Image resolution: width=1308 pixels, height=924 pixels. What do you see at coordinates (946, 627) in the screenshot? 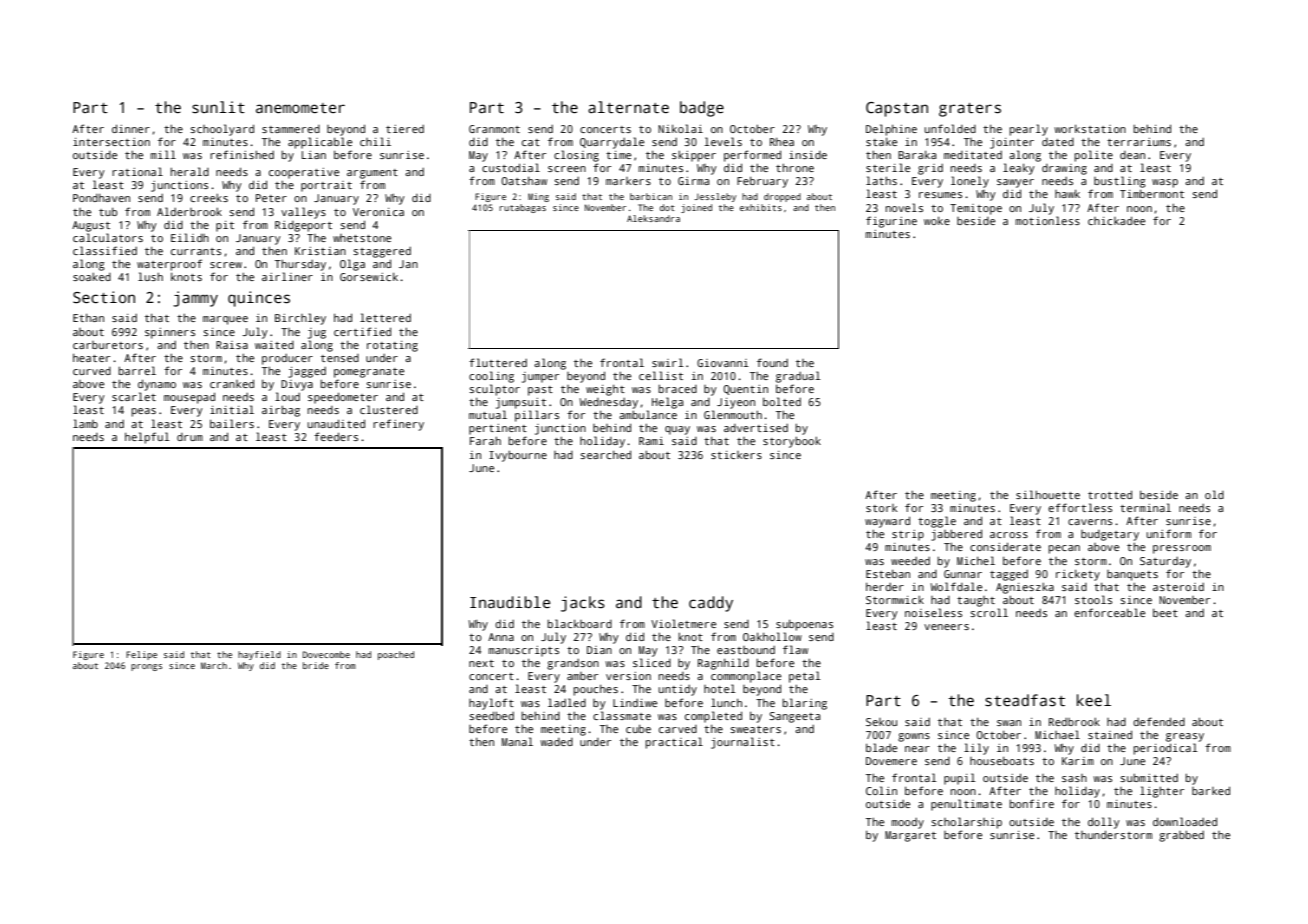
I see `veneers` at bounding box center [946, 627].
